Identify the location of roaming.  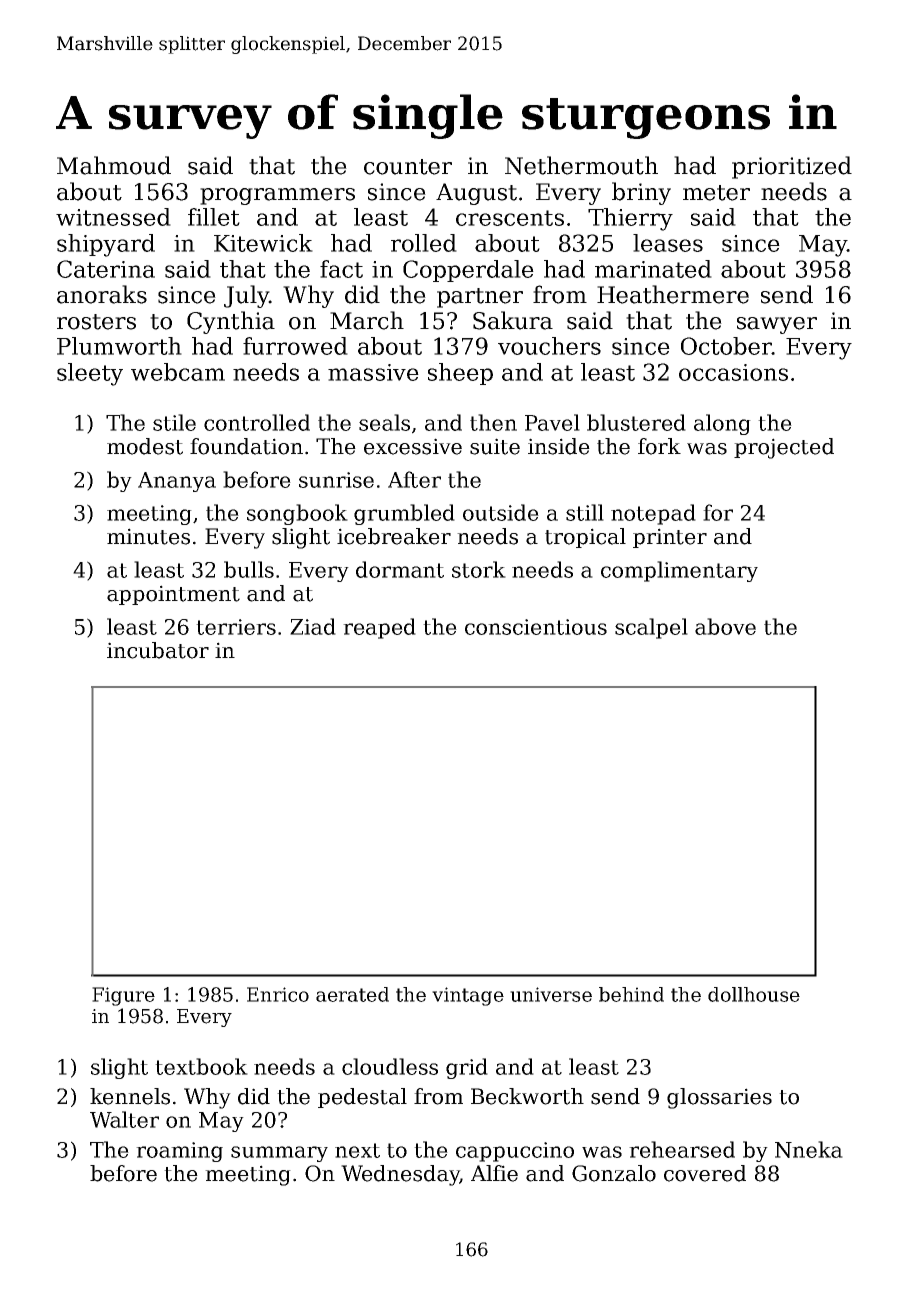
(179, 1152).
